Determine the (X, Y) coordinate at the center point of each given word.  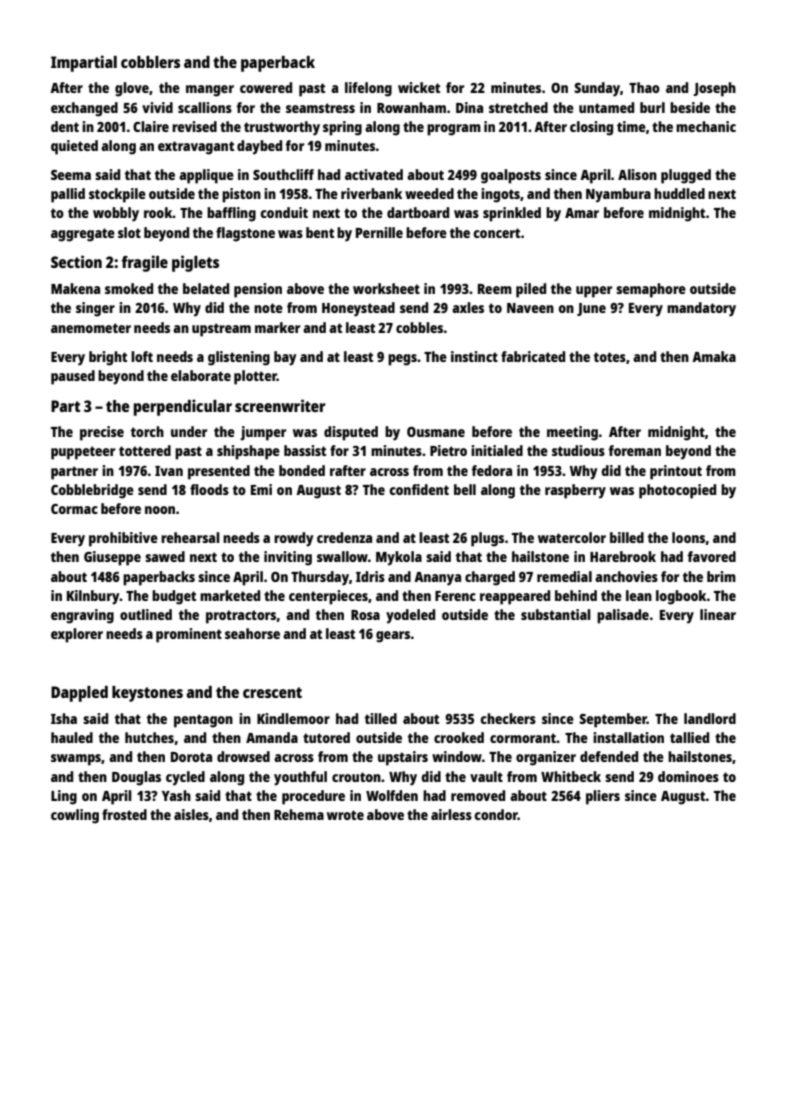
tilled (381, 718)
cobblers (150, 62)
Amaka (714, 356)
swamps (76, 760)
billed (627, 537)
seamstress (320, 108)
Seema (71, 175)
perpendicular (183, 407)
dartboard (418, 212)
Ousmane (436, 432)
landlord (710, 718)
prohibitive (123, 539)
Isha (64, 718)
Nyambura (618, 195)
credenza (344, 537)
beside (690, 107)
